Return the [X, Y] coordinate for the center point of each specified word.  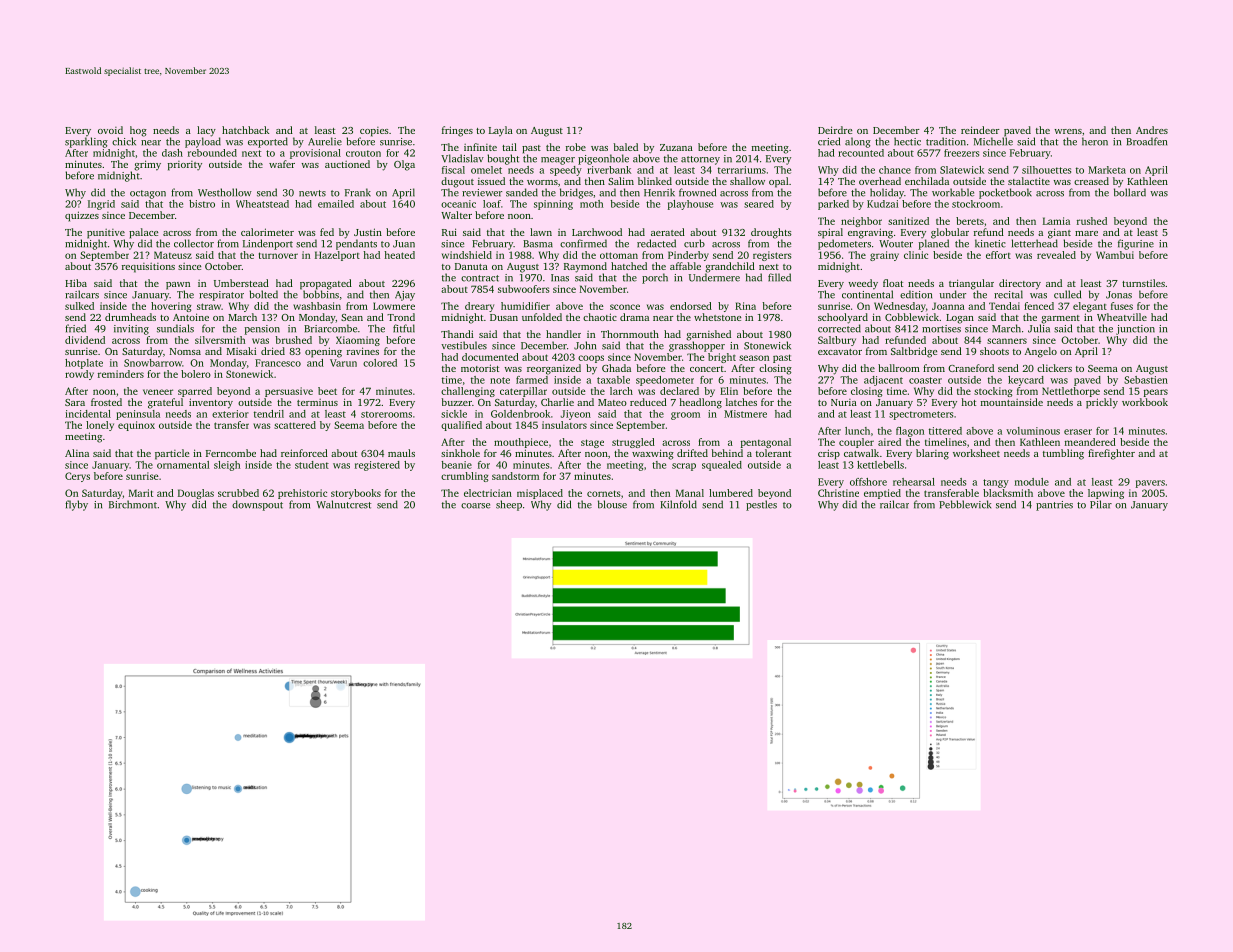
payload [203, 142]
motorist [480, 368]
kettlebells [880, 465]
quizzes [82, 216]
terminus [317, 402]
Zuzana [676, 147]
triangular [971, 284]
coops [591, 359]
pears [1156, 393]
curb [694, 243]
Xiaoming [358, 341]
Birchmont [133, 504]
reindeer [980, 130]
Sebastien [1146, 380]
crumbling [464, 477]
